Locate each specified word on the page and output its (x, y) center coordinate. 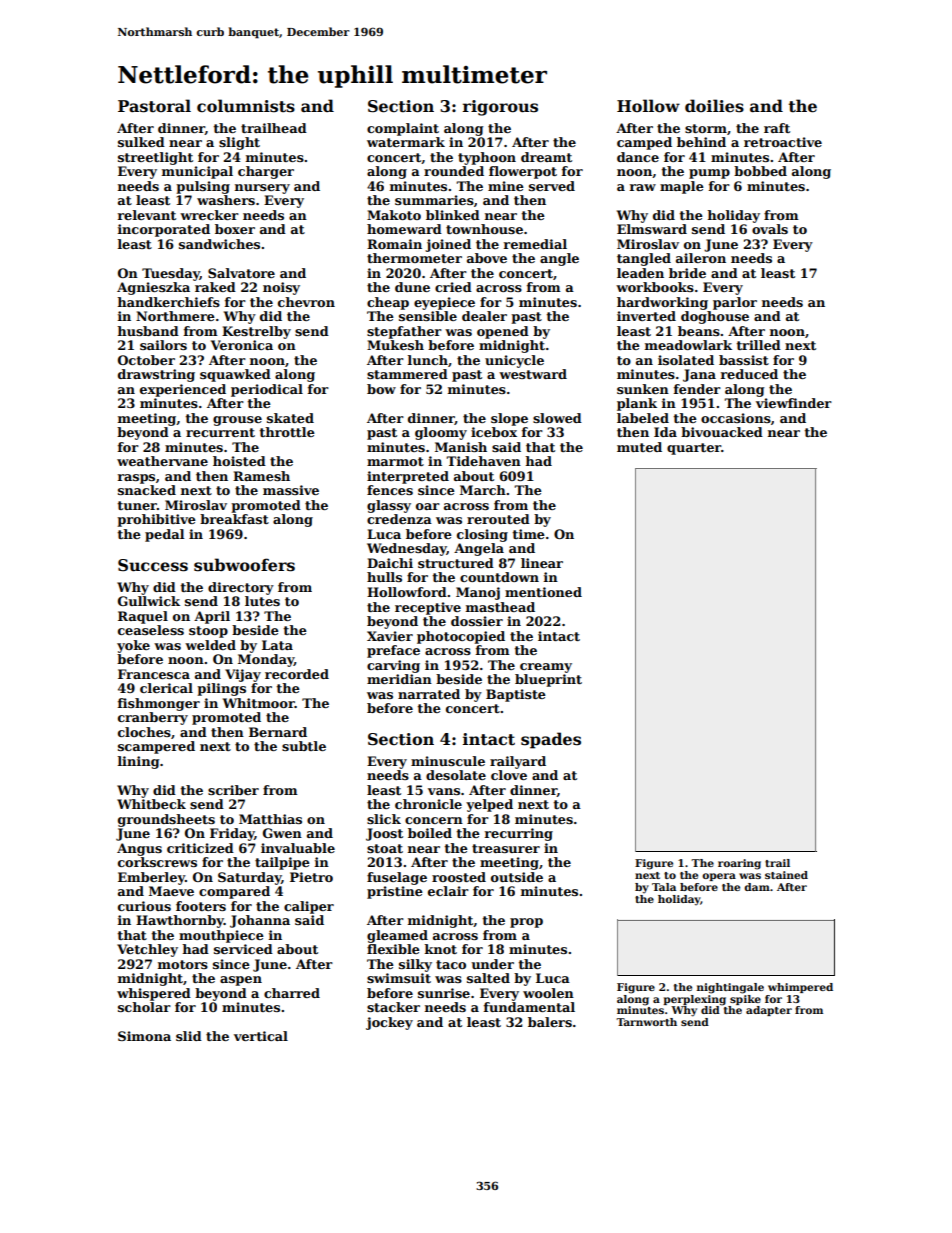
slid (189, 1036)
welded (210, 645)
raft (777, 128)
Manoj (478, 593)
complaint (403, 129)
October (146, 360)
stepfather (404, 332)
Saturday (250, 878)
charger (266, 172)
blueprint (548, 680)
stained (786, 875)
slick (384, 819)
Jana (699, 375)
